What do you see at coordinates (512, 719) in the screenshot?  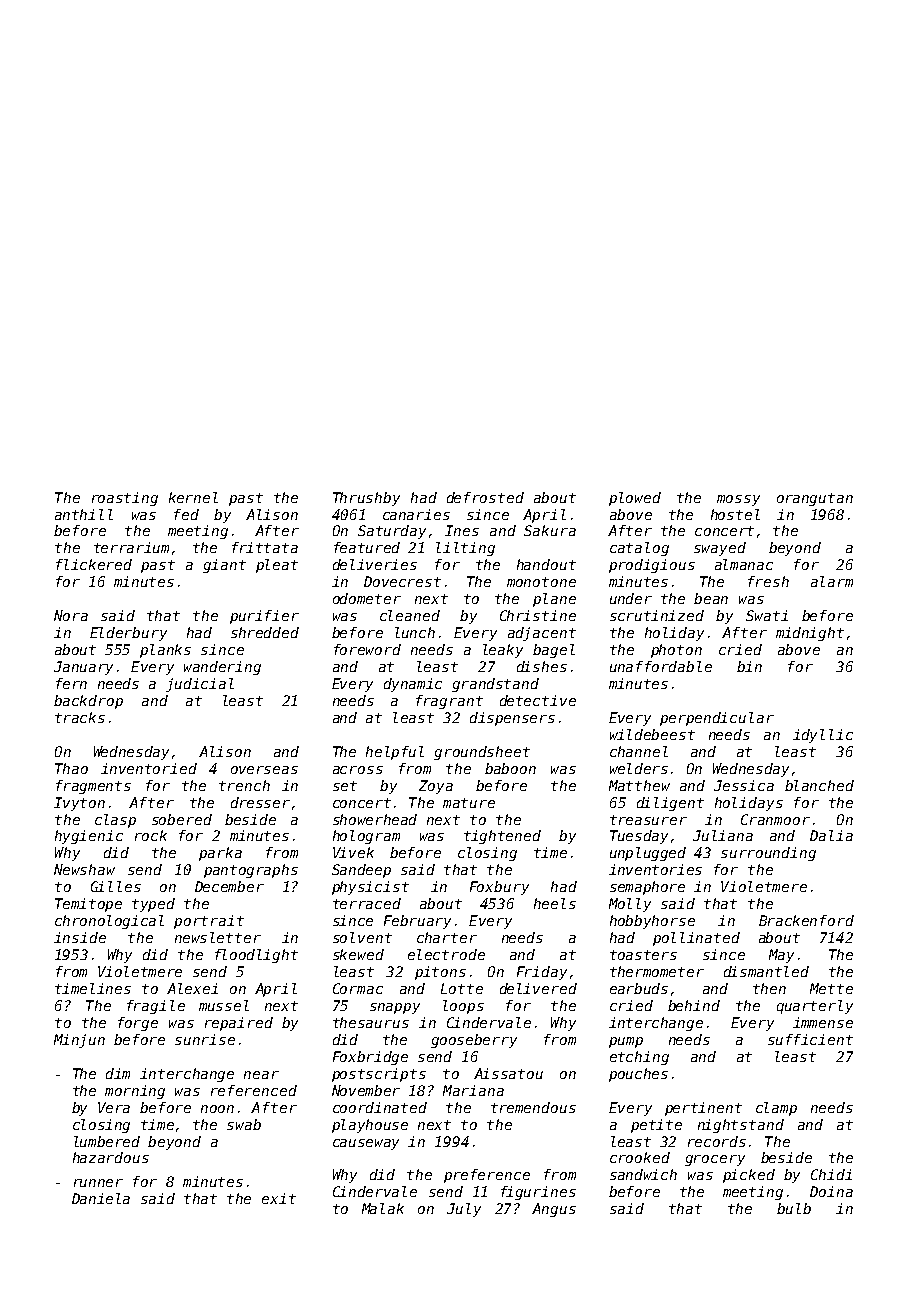 I see `dispensers` at bounding box center [512, 719].
